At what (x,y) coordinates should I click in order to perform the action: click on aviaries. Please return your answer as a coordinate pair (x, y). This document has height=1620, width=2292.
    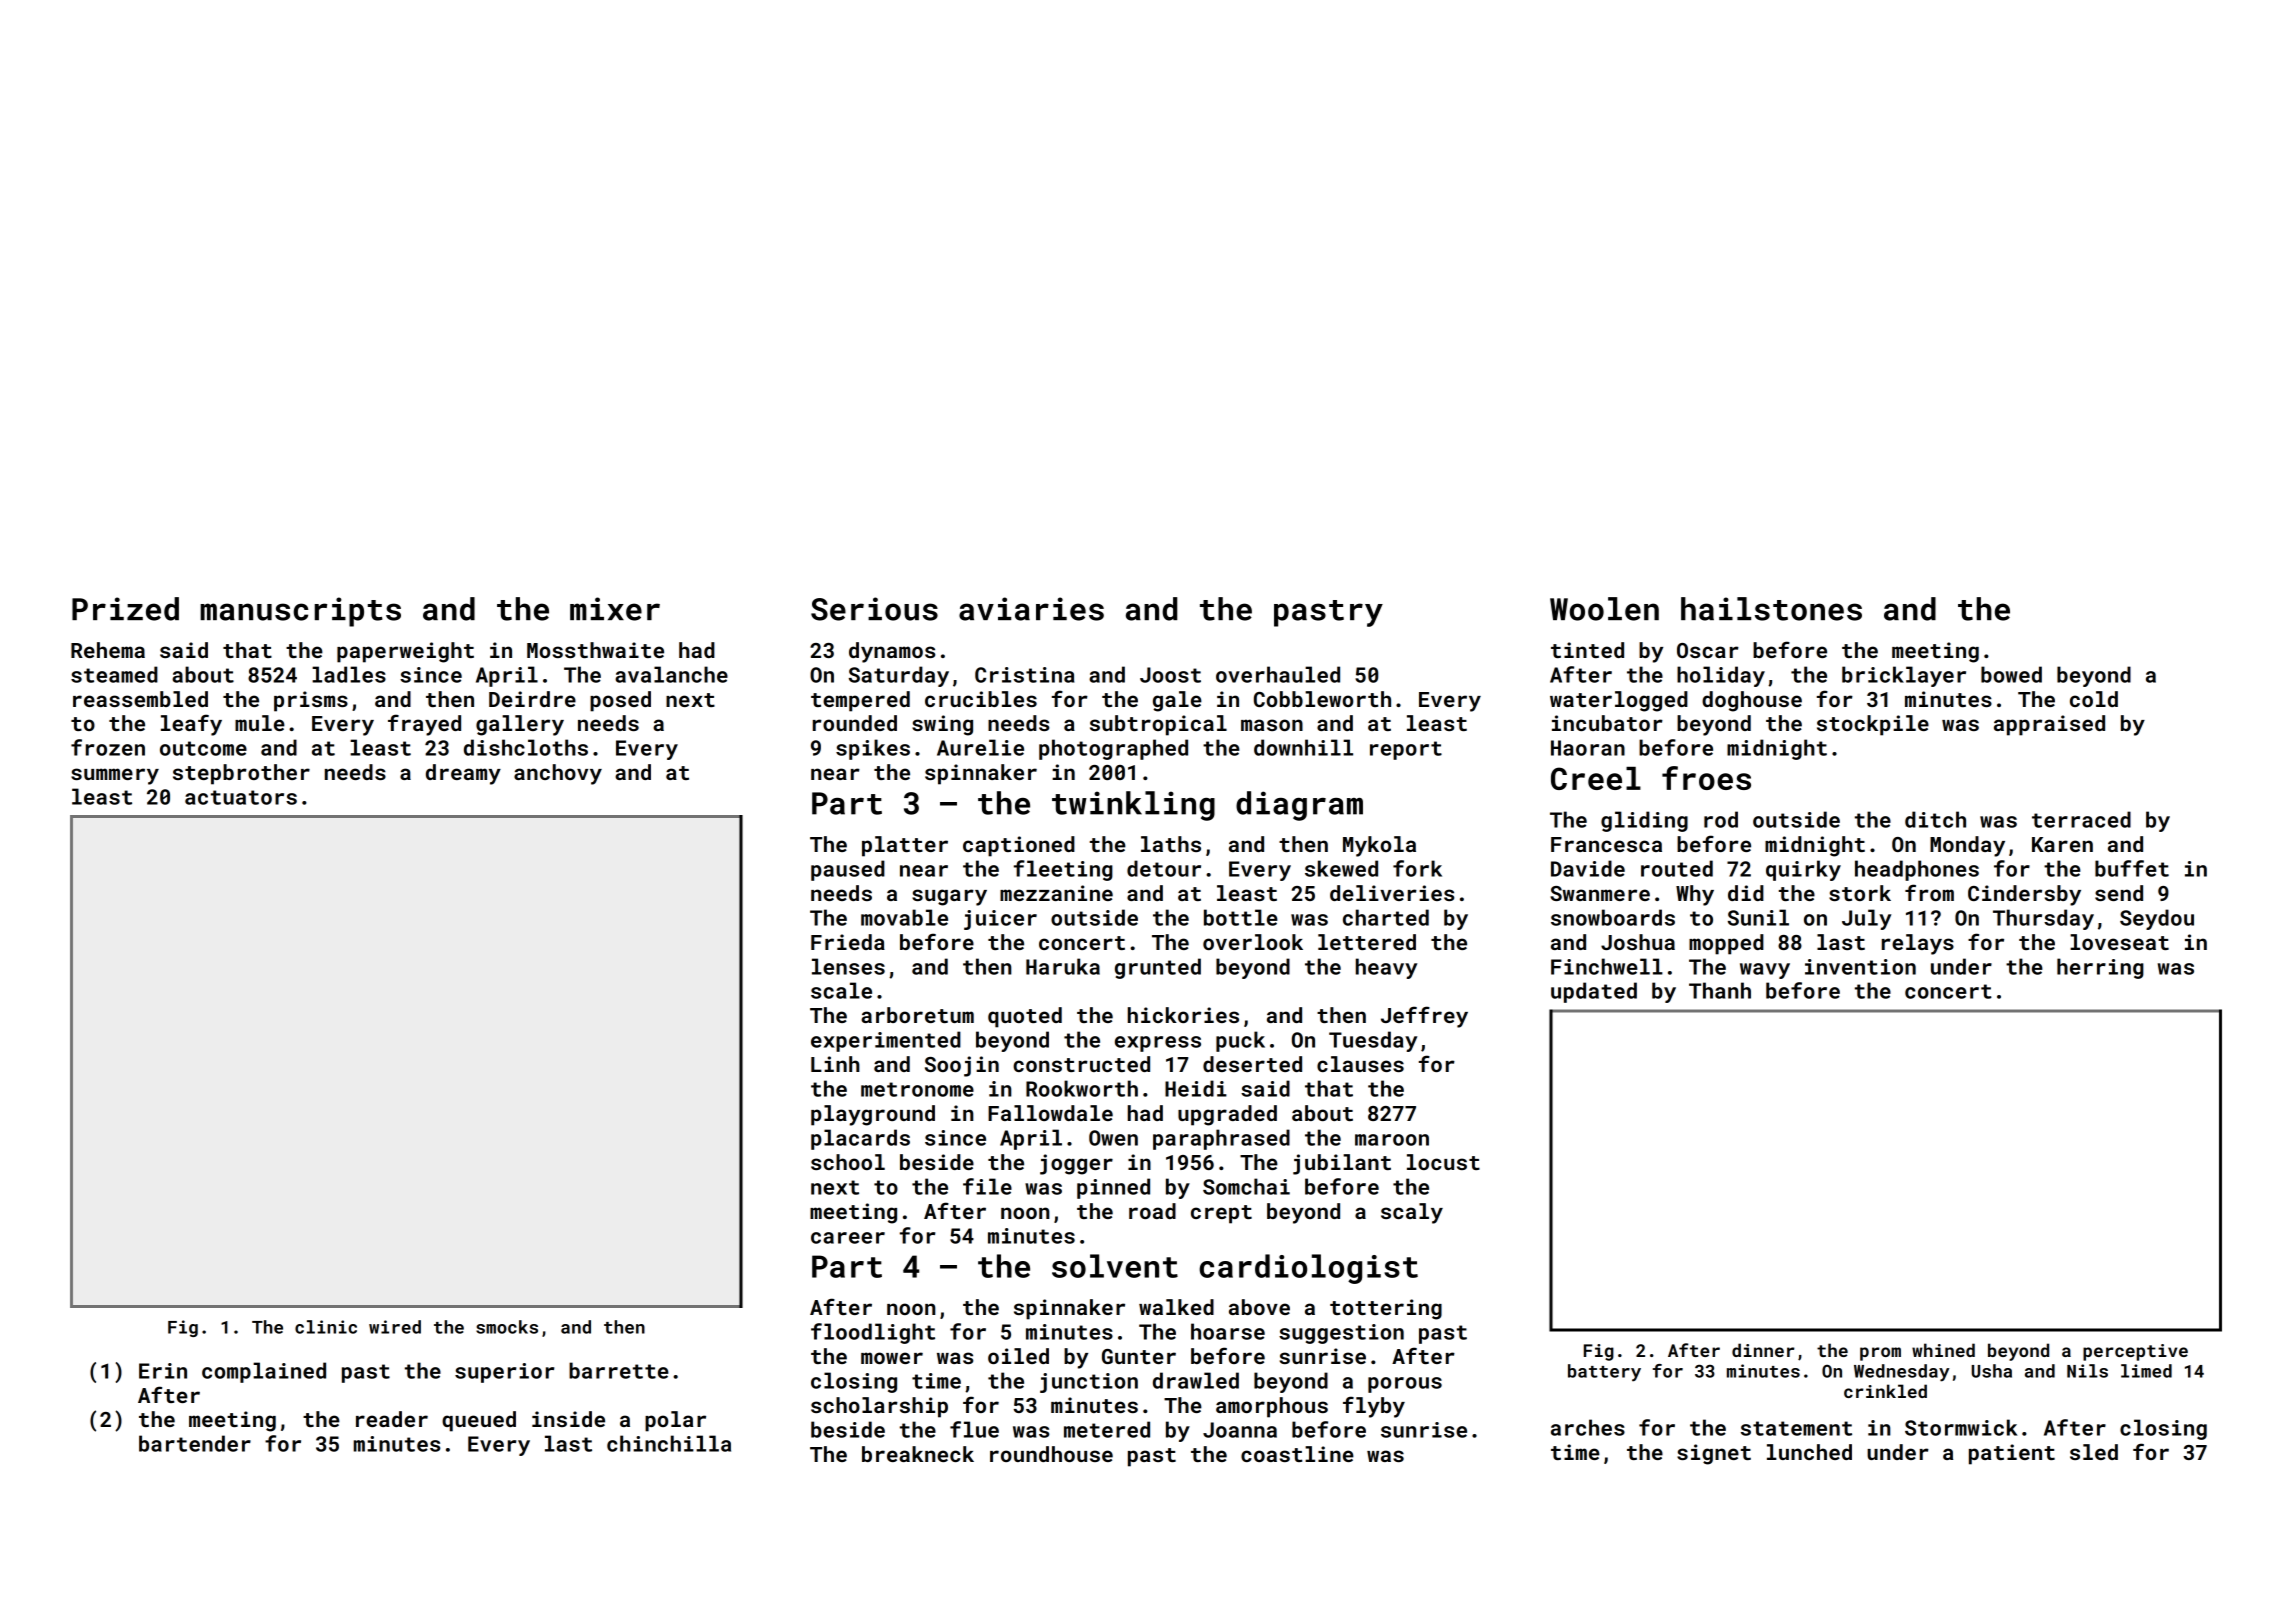
    Looking at the image, I should click on (1031, 609).
